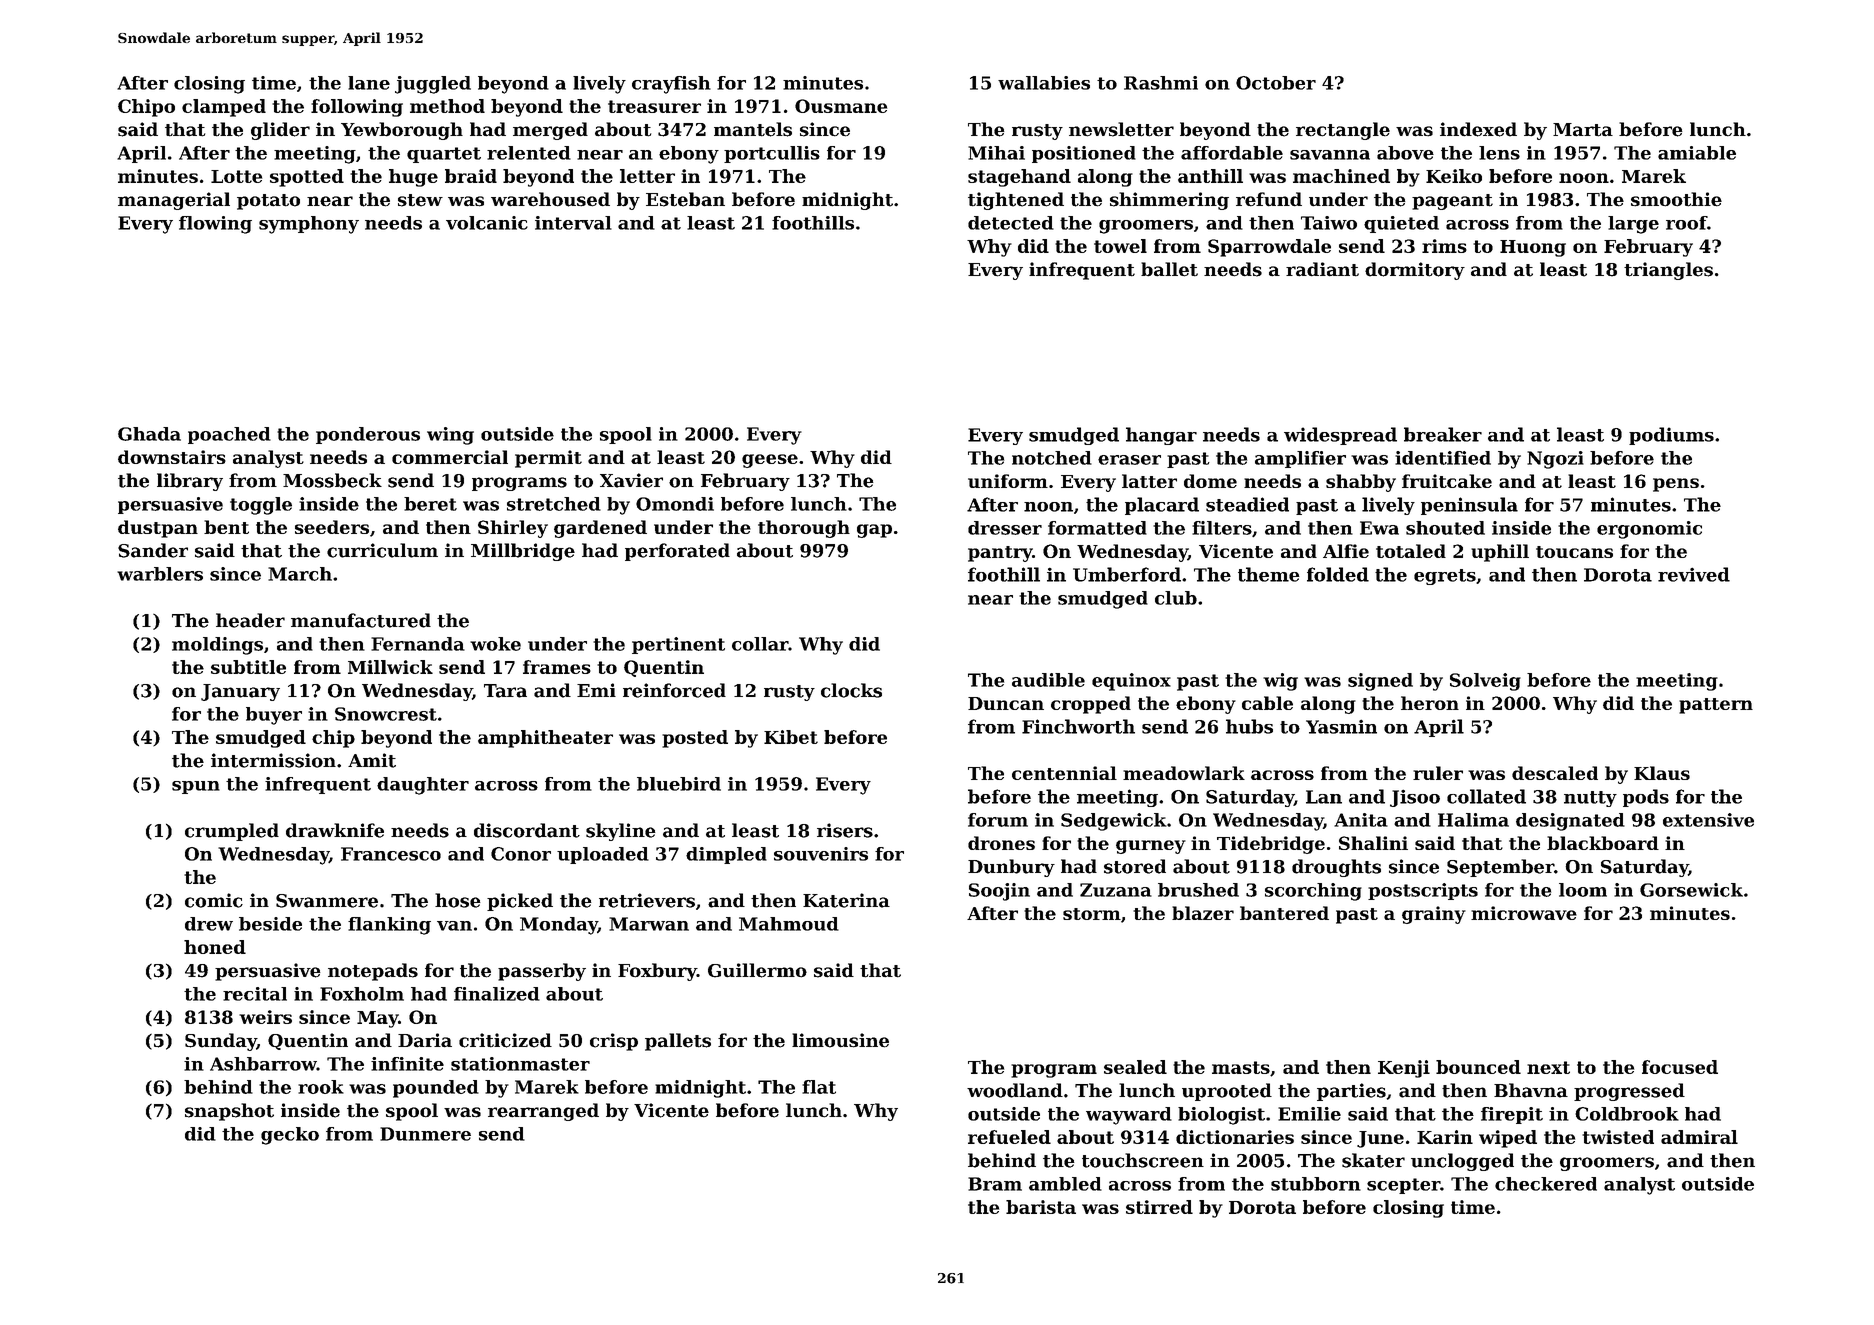 The image size is (1874, 1325). Describe the element at coordinates (149, 434) in the page. I see `Ghada` at that location.
